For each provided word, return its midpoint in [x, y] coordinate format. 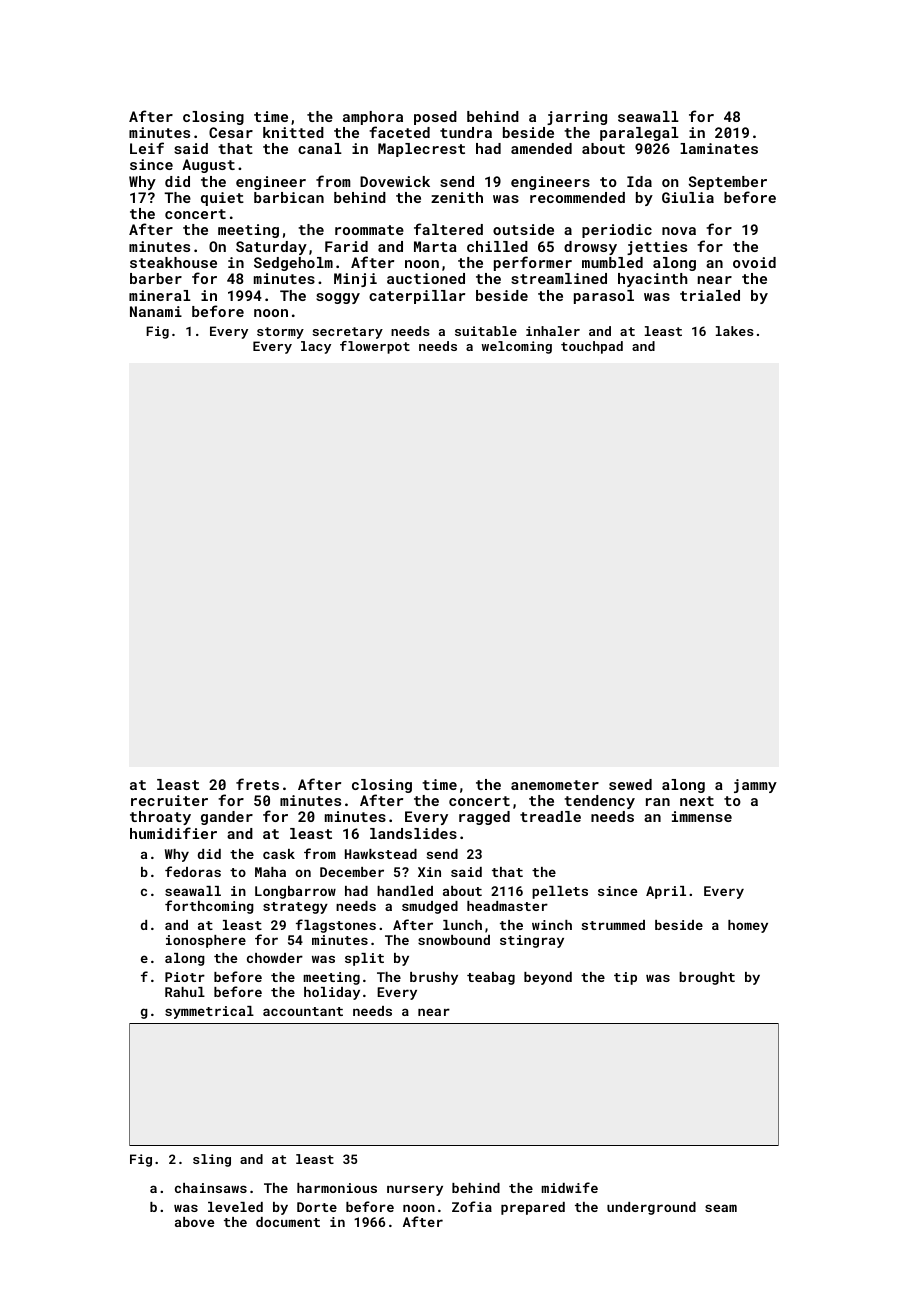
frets [257, 784]
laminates [719, 148]
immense [702, 816]
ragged [484, 818]
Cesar [231, 132]
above [194, 1222]
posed [435, 118]
